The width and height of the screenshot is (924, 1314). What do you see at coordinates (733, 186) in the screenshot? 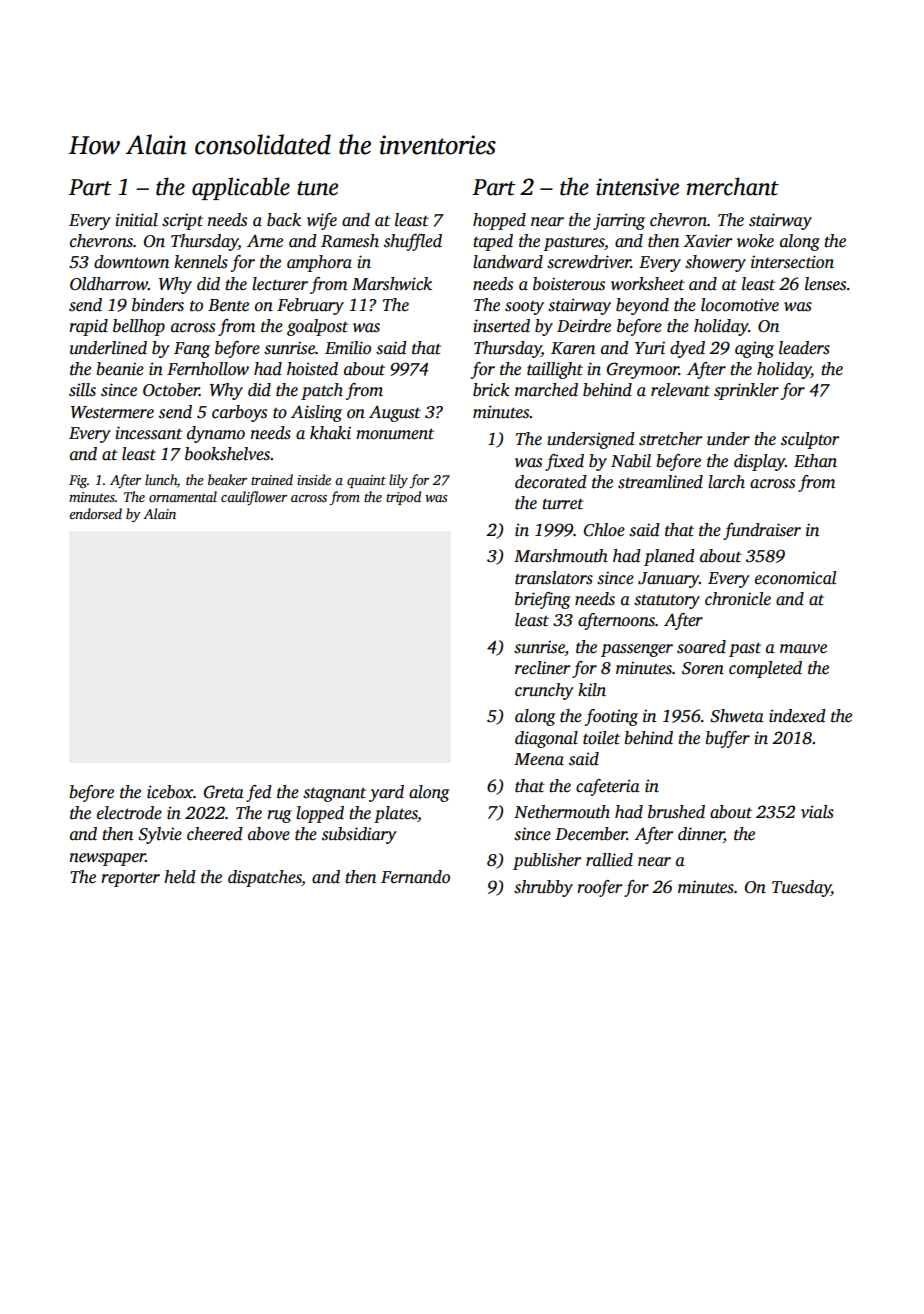
I see `merchant` at bounding box center [733, 186].
